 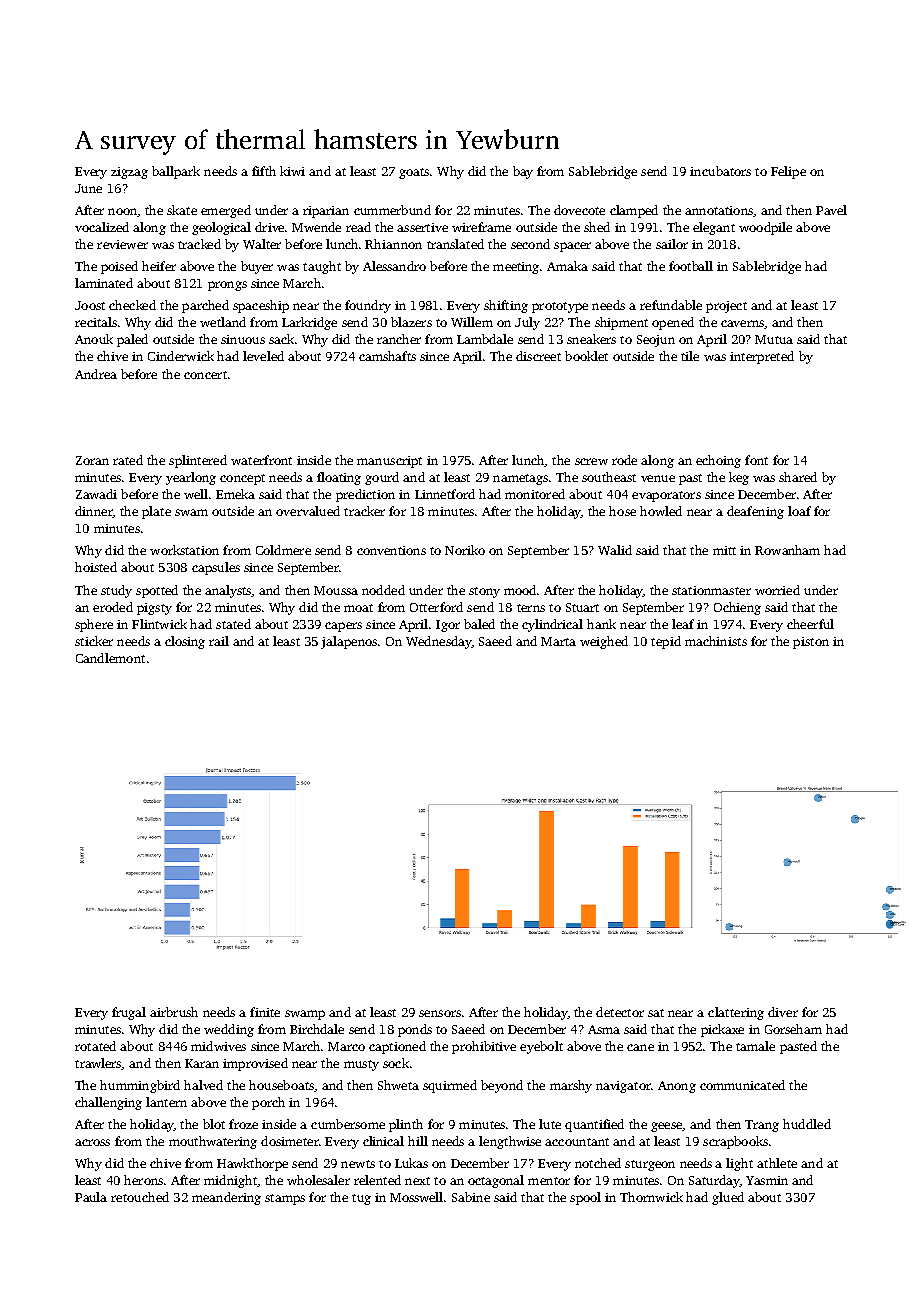 I want to click on analysts, so click(x=228, y=591).
